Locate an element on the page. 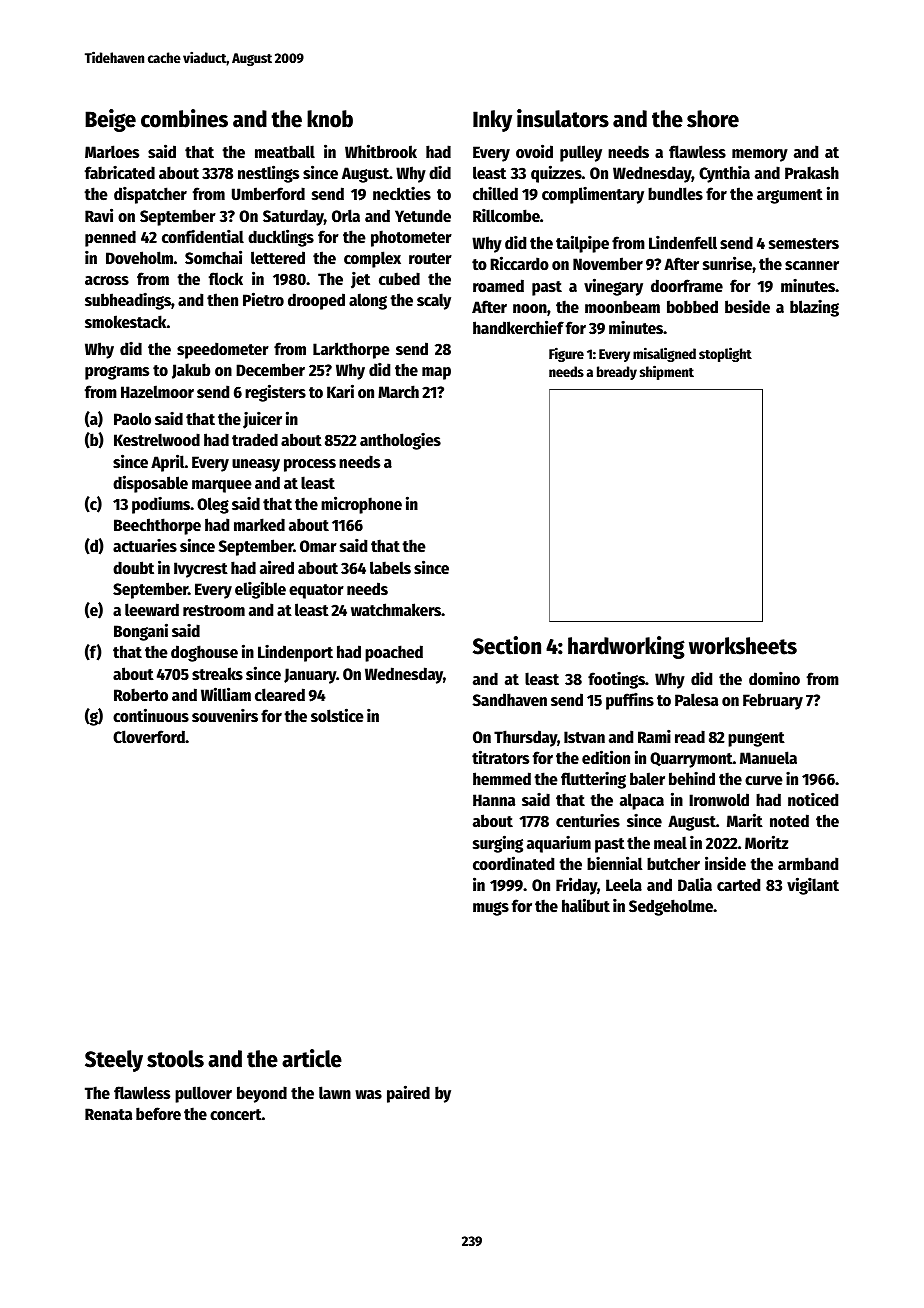 The height and width of the page is (1308, 924). quizzes is located at coordinates (556, 174).
